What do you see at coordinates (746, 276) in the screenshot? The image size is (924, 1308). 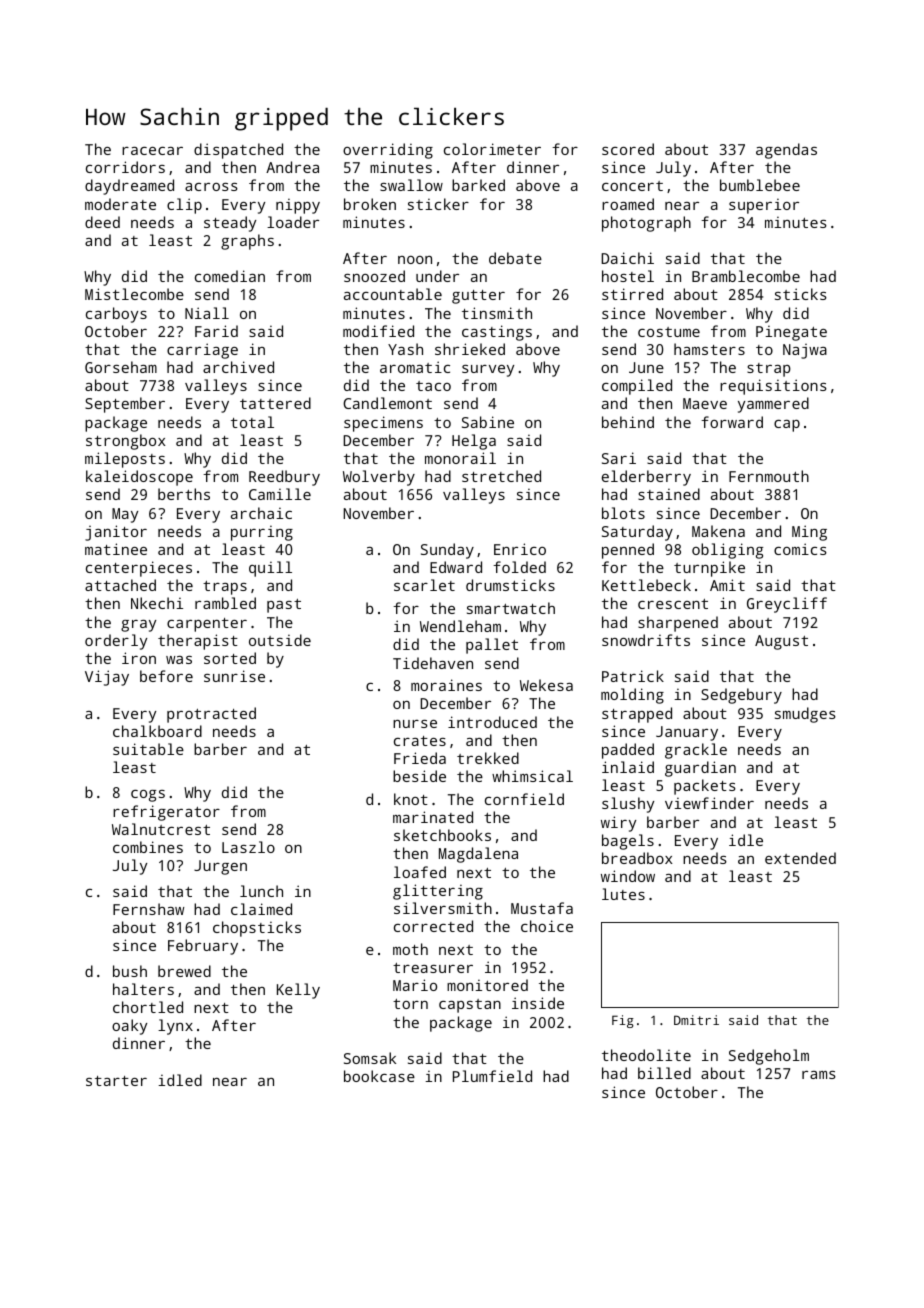 I see `Bramblecombe` at bounding box center [746, 276].
